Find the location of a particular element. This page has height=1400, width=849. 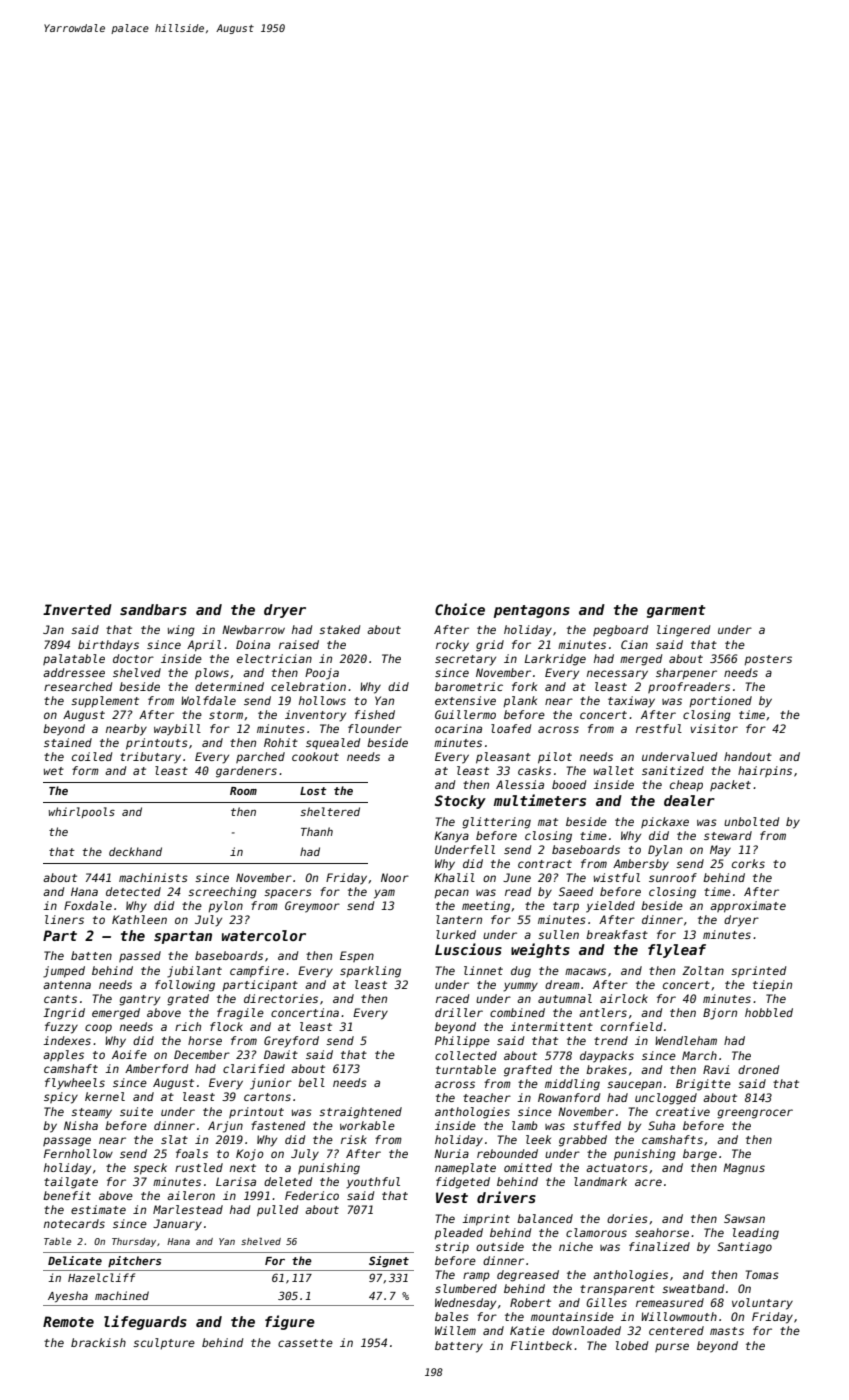

sandbars is located at coordinates (153, 609).
